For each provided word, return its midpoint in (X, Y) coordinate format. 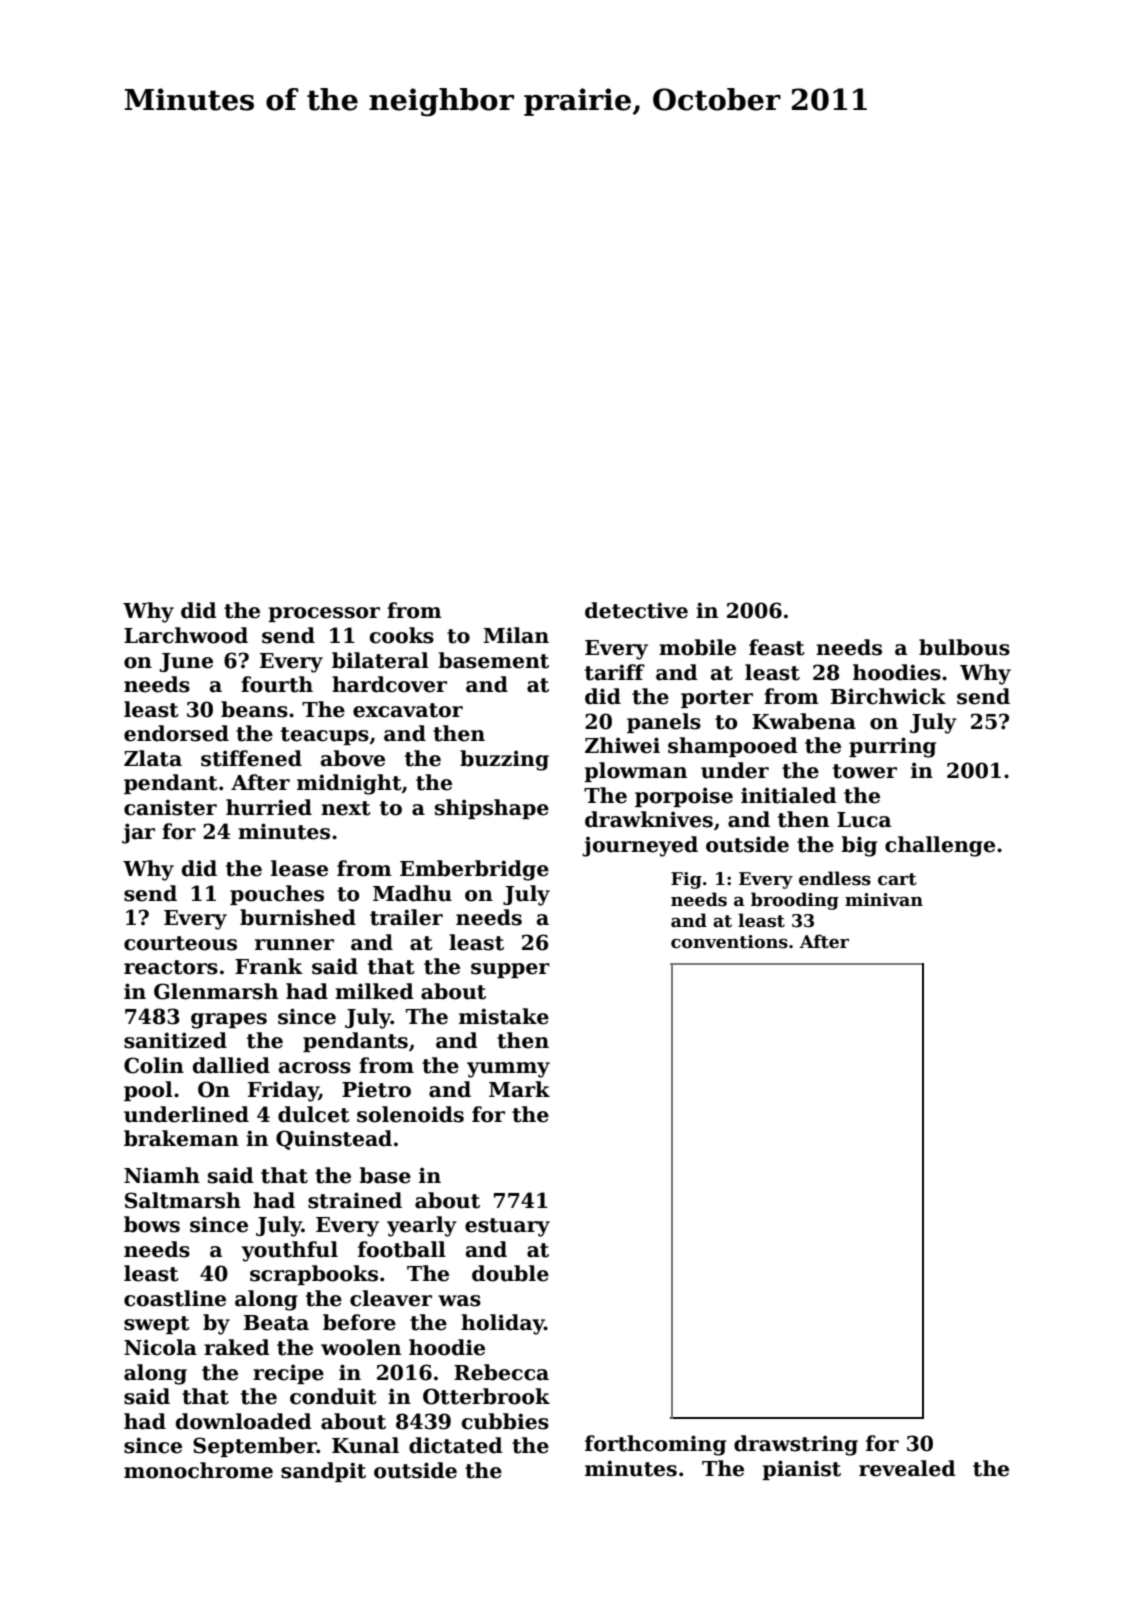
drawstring (796, 1445)
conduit (333, 1396)
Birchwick (888, 696)
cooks (402, 635)
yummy (508, 1070)
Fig (686, 880)
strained (355, 1200)
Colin (154, 1065)
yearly (422, 1226)
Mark (519, 1089)
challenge (940, 846)
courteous (180, 943)
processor (324, 614)
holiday (503, 1324)
